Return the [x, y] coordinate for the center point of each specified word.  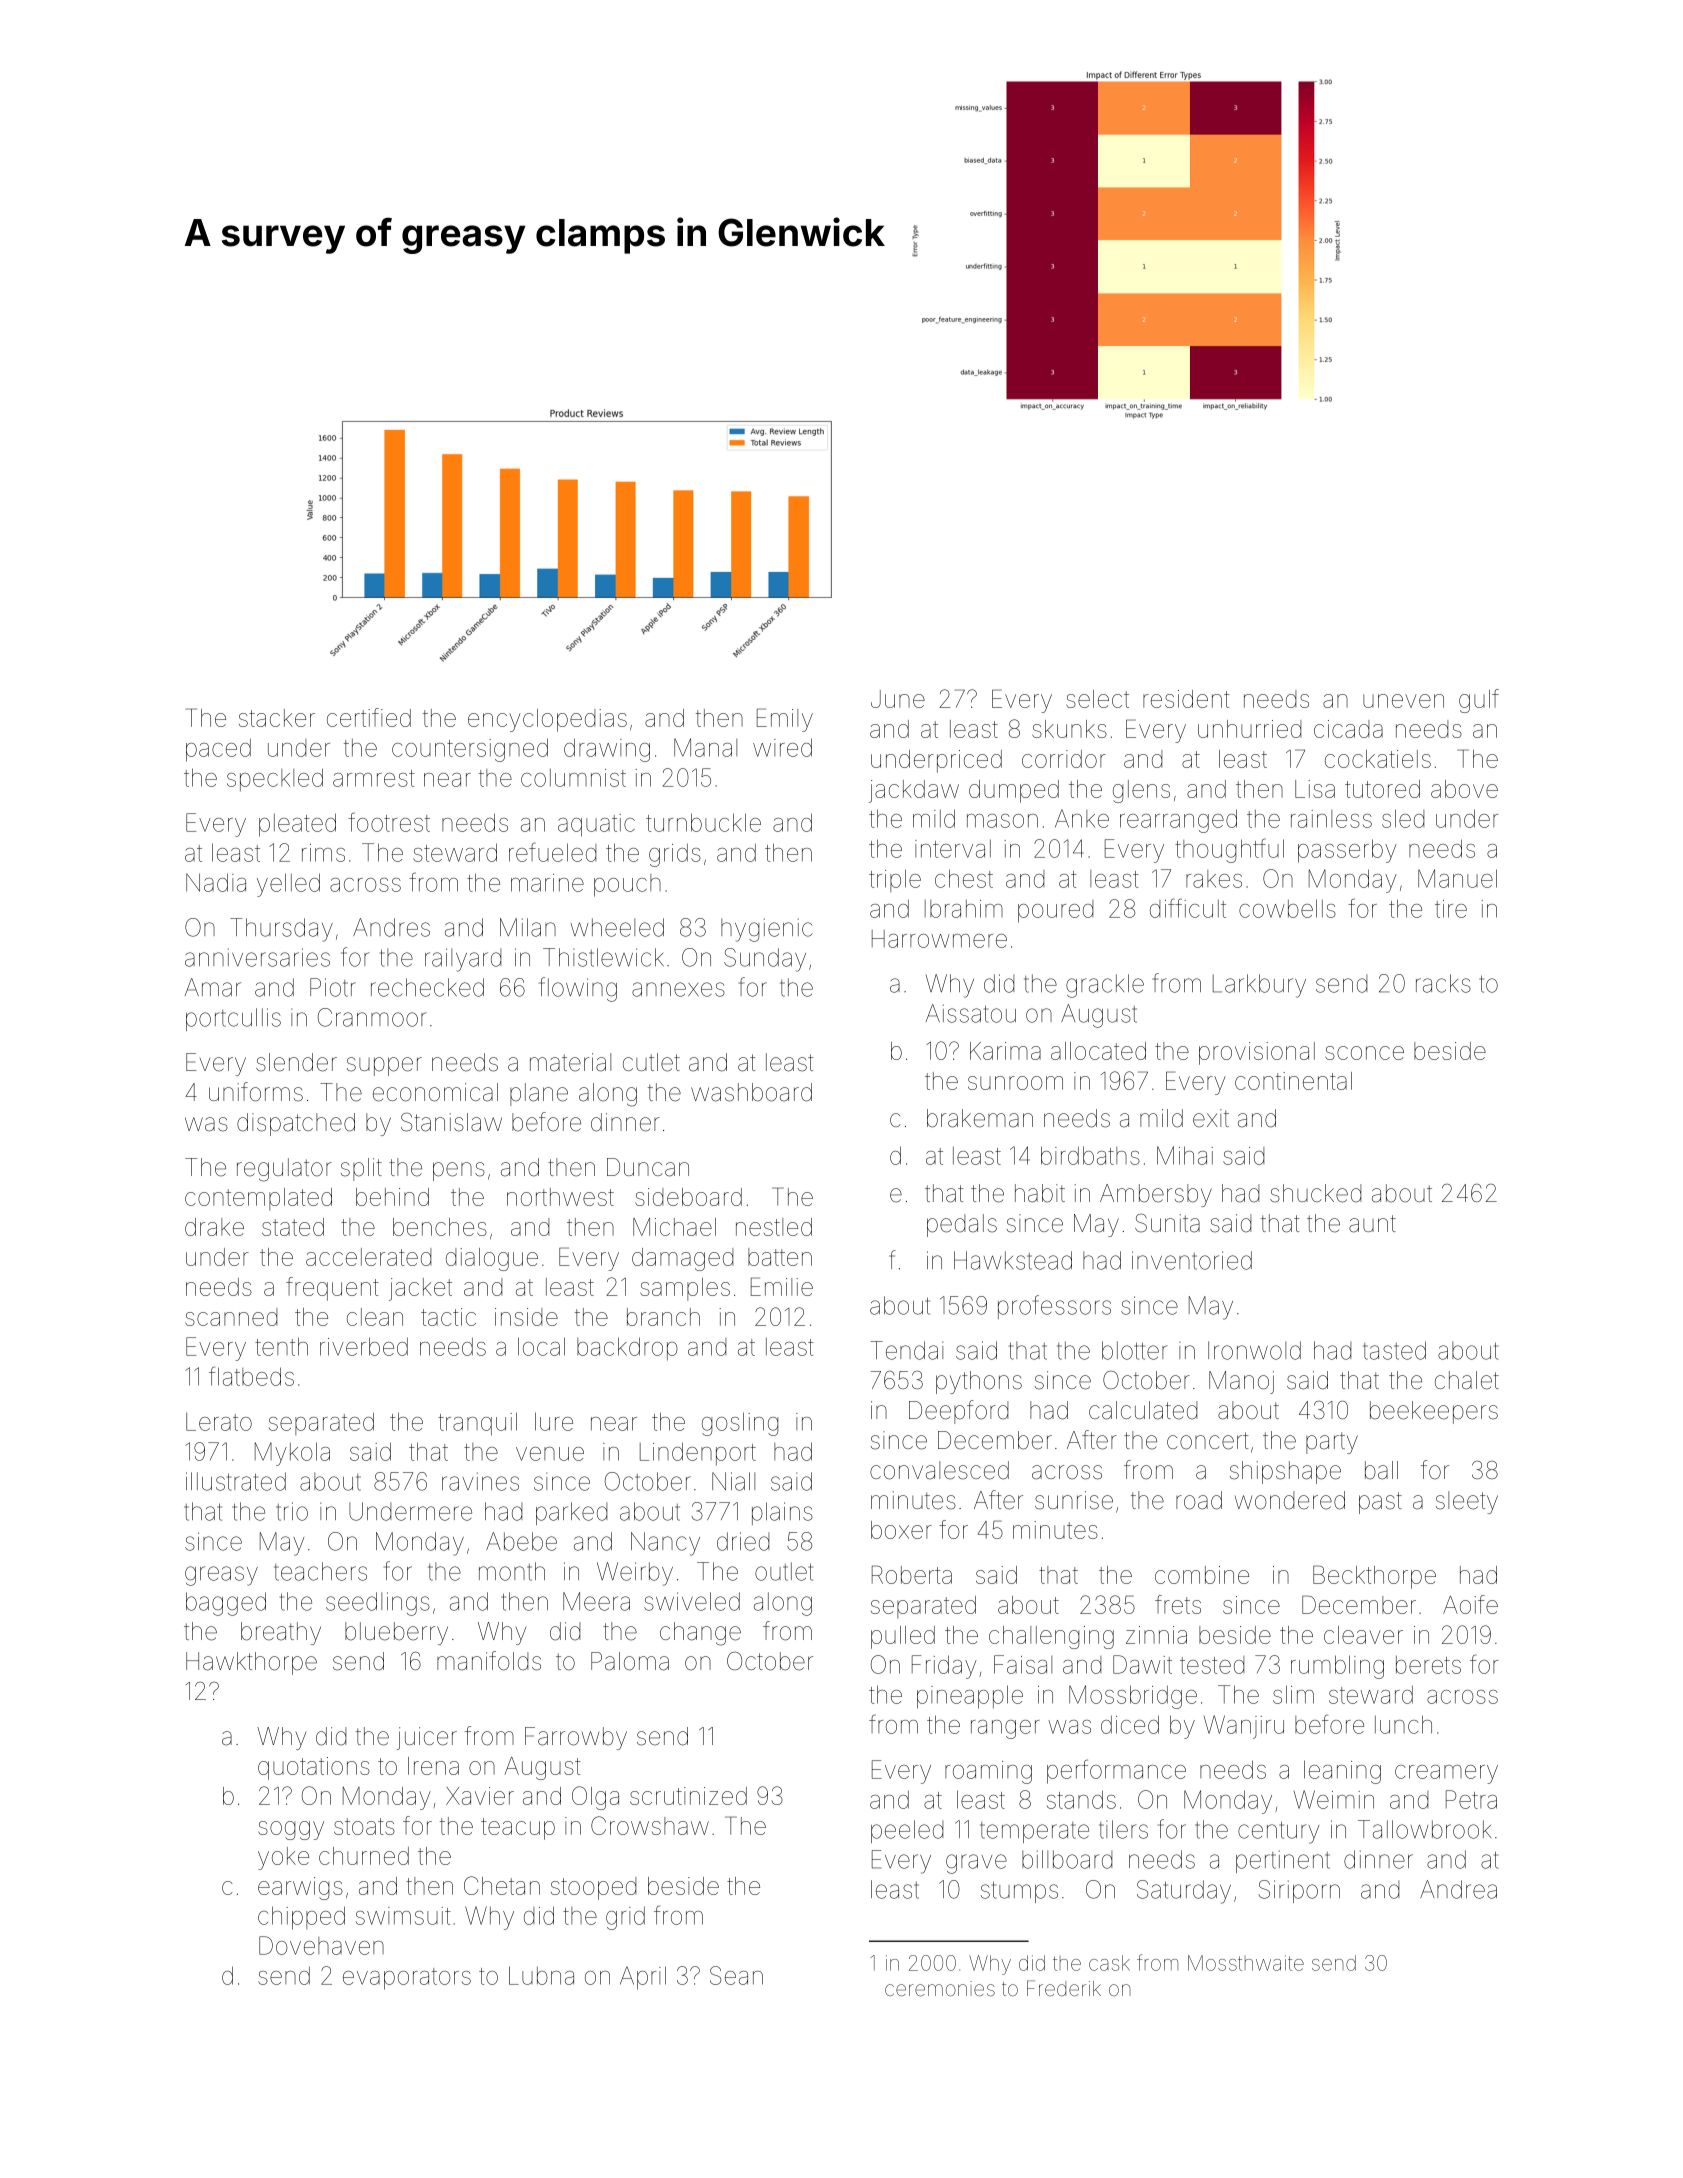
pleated [297, 825]
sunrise [1074, 1500]
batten [780, 1257]
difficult [1188, 908]
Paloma [630, 1661]
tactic [448, 1317]
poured [1055, 911]
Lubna [541, 1975]
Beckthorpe [1374, 1577]
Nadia [216, 882]
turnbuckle [703, 822]
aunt [1372, 1224]
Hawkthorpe [251, 1663]
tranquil [477, 1424]
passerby [1347, 851]
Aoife [1470, 1604]
